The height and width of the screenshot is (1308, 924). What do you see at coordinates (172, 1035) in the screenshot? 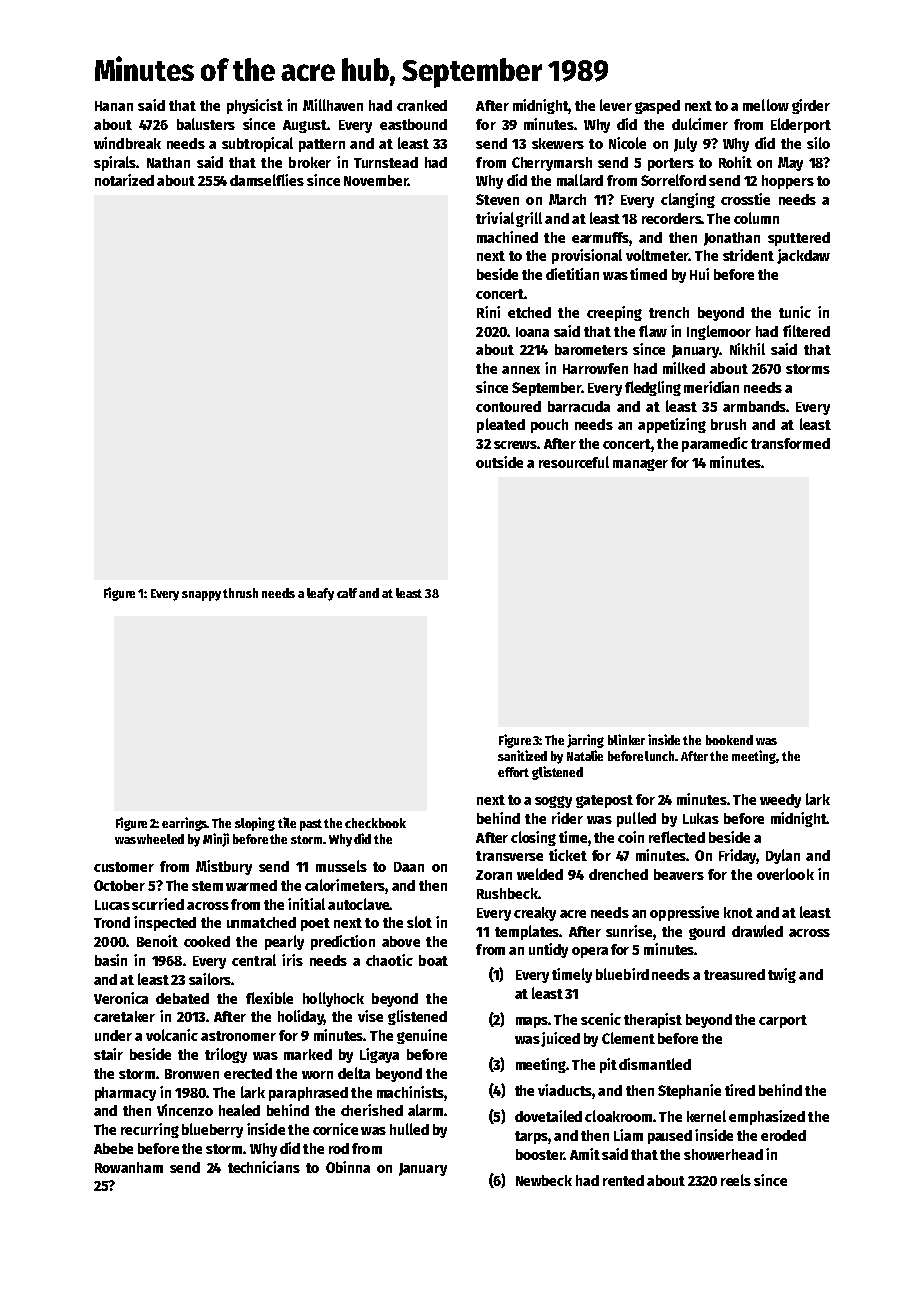
I see `volcanic` at bounding box center [172, 1035].
